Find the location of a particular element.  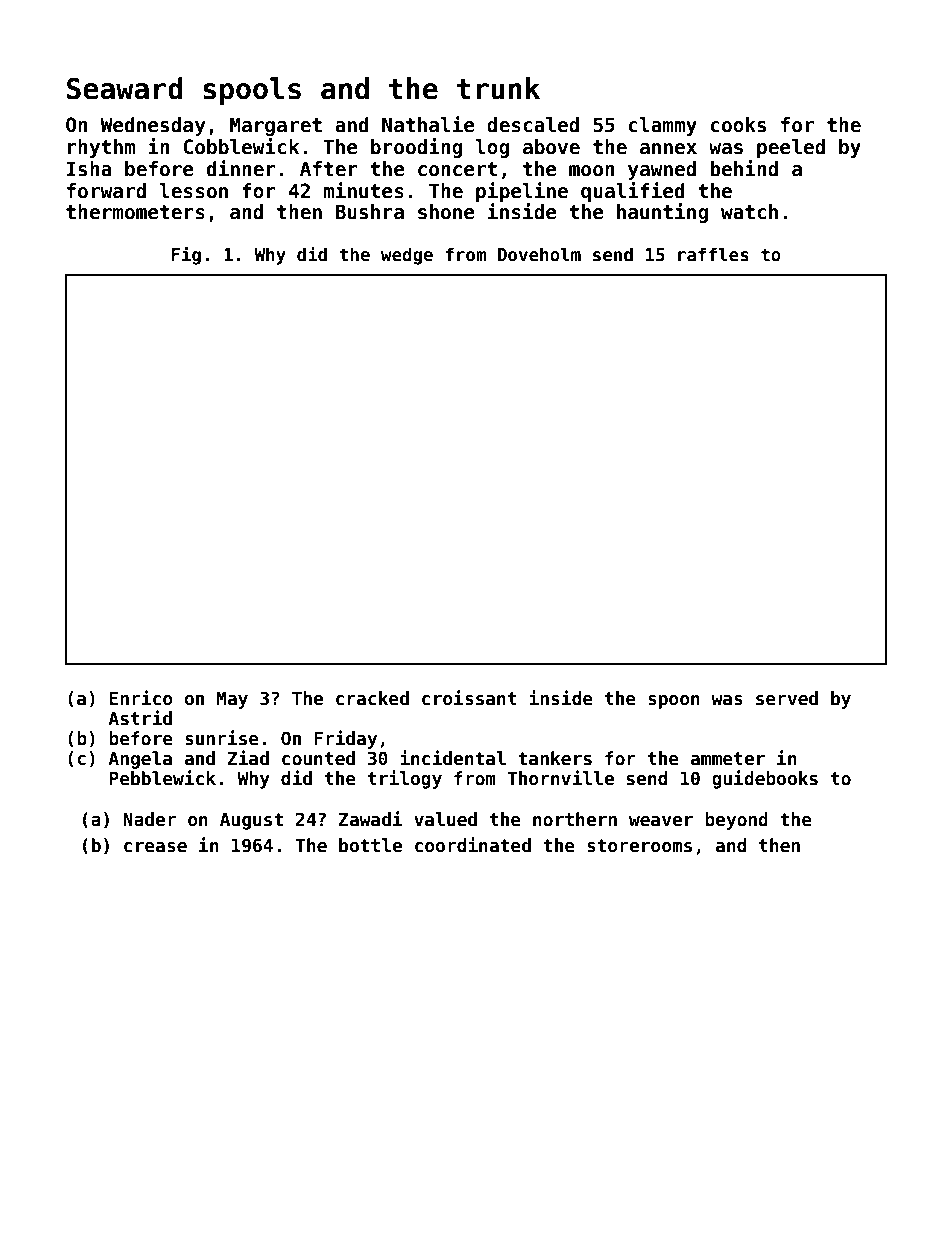

watch is located at coordinates (749, 212).
